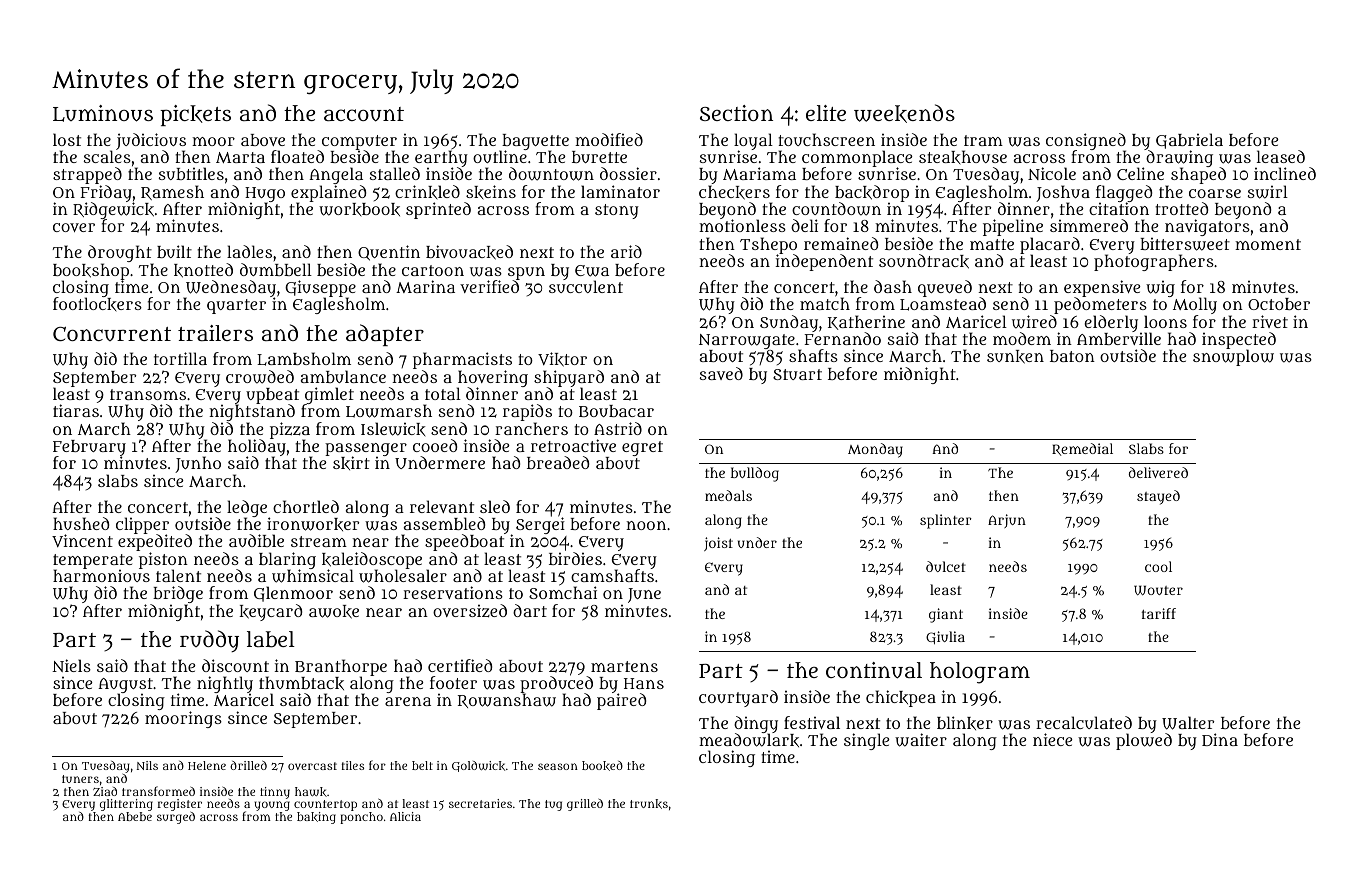 This screenshot has height=887, width=1372. I want to click on paired, so click(621, 702).
